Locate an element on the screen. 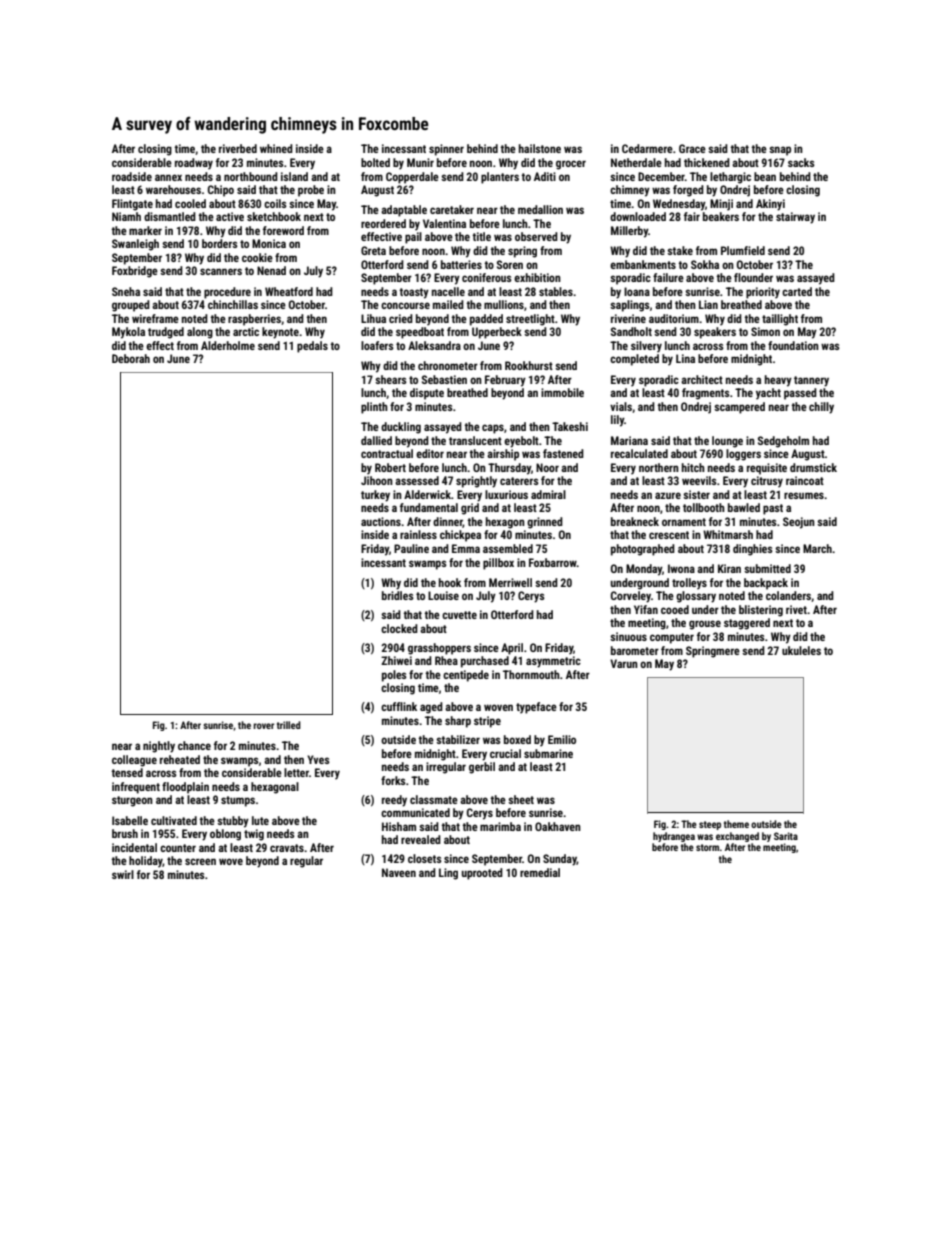 This screenshot has width=952, height=1233. batteries is located at coordinates (461, 264).
